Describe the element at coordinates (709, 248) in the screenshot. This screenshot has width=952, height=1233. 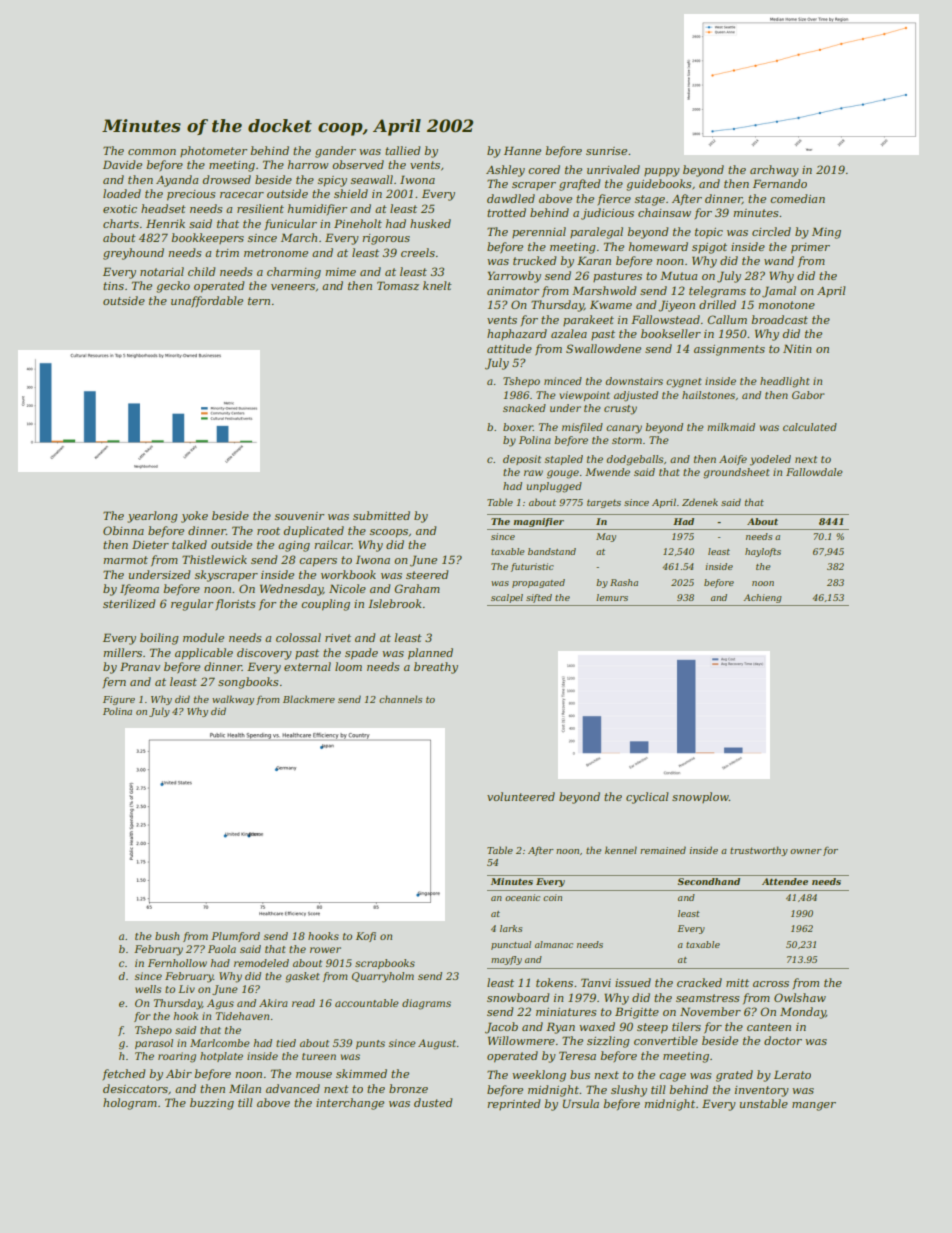
I see `spigot` at that location.
